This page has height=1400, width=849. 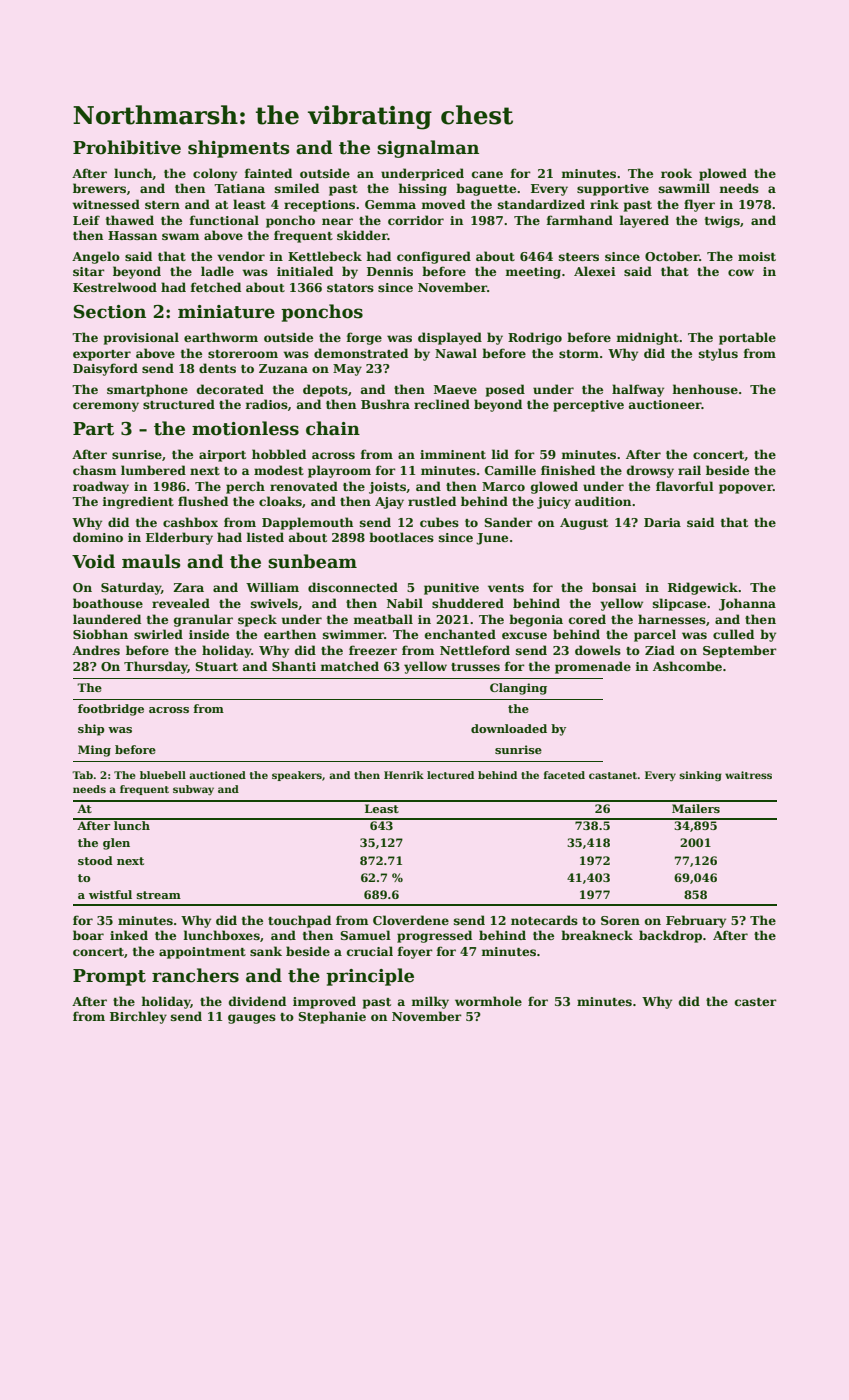 What do you see at coordinates (453, 454) in the page?
I see `imminent` at bounding box center [453, 454].
